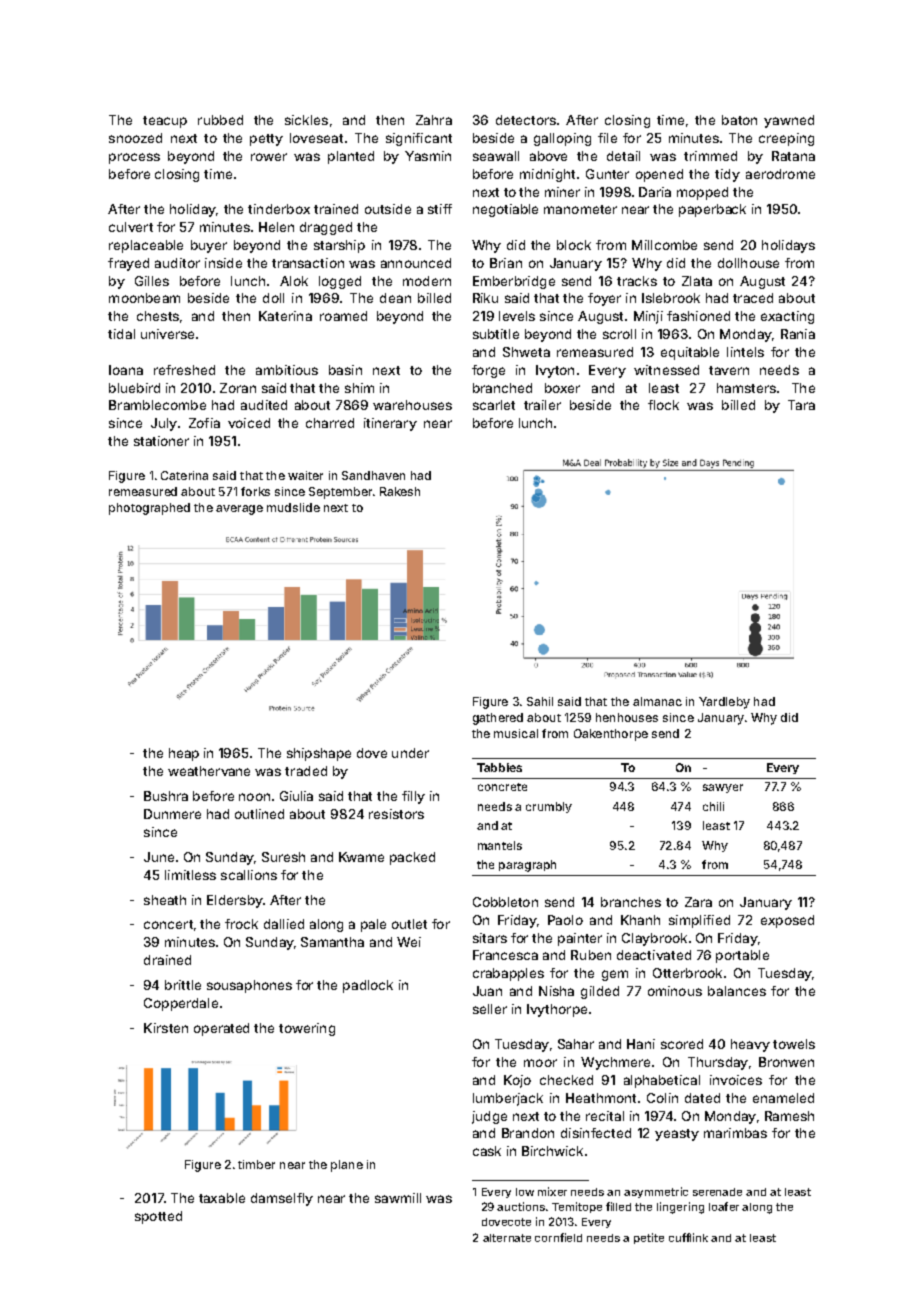 This screenshot has width=924, height=1308. I want to click on heap, so click(184, 754).
